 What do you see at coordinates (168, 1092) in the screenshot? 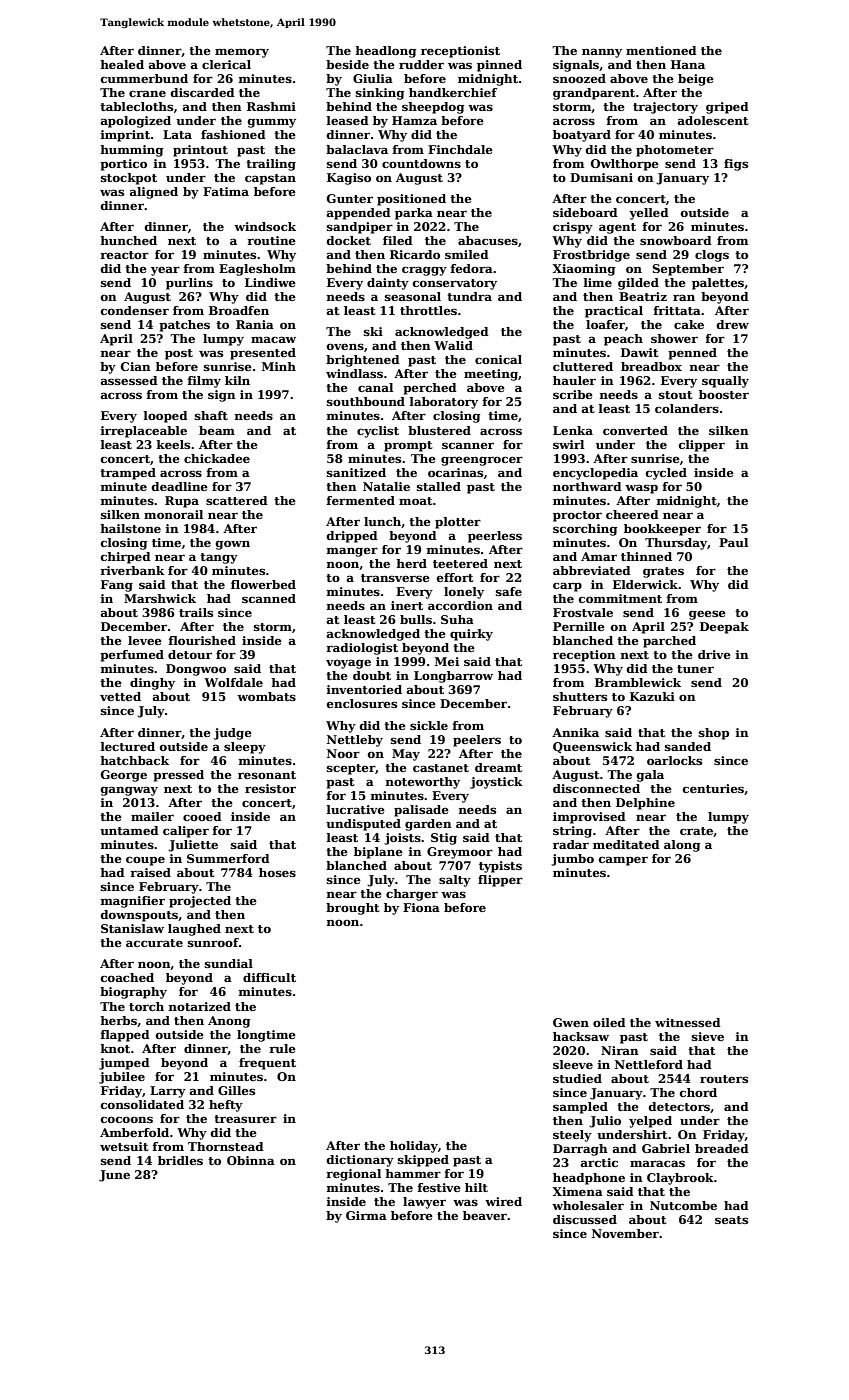
I see `Larry` at bounding box center [168, 1092].
